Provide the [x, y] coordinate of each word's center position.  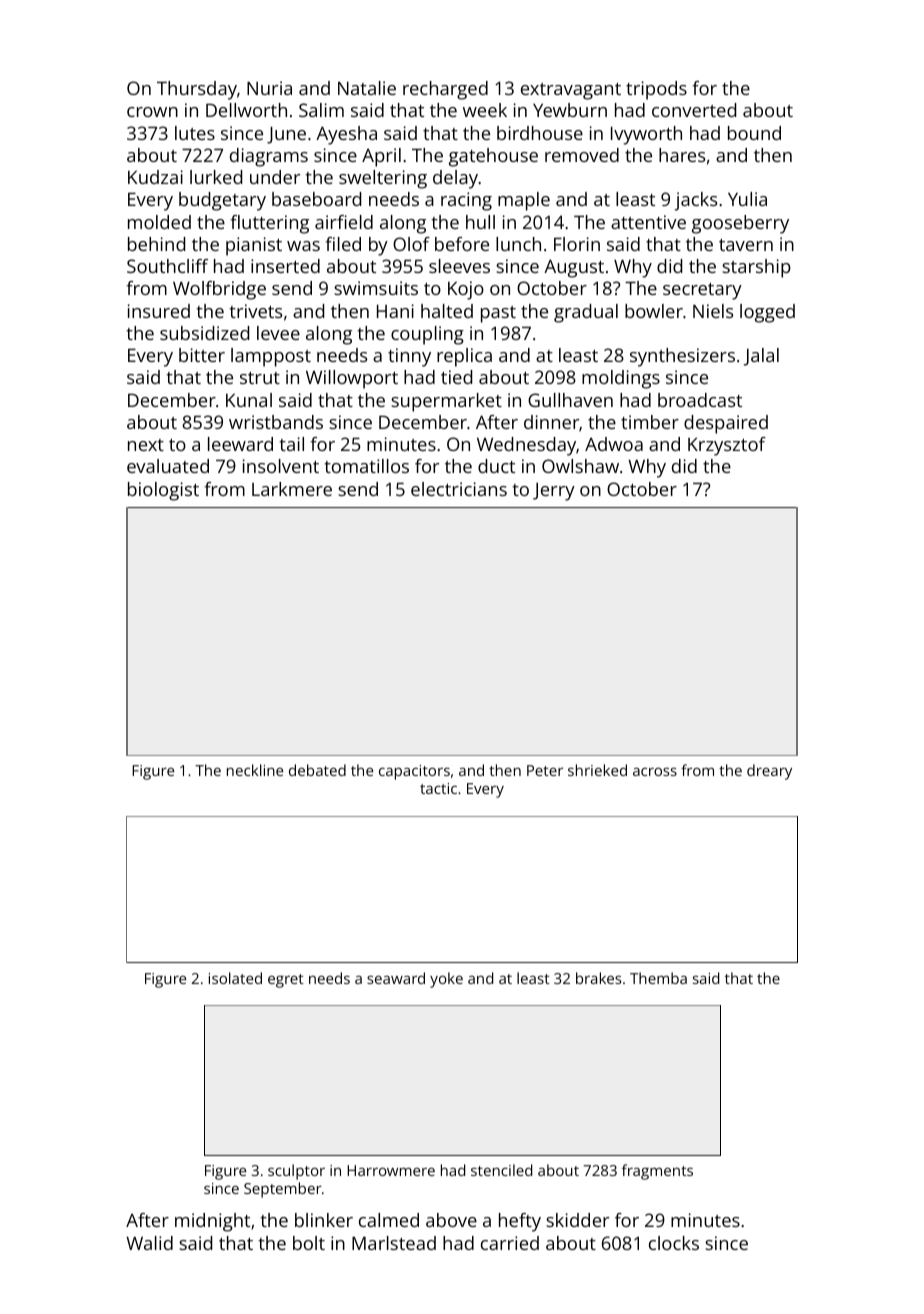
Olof [411, 244]
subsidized [204, 333]
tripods [656, 90]
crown [152, 112]
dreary [769, 772]
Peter [545, 770]
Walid [149, 1243]
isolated [235, 978]
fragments [657, 1172]
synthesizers [682, 357]
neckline [255, 770]
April [381, 157]
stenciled [501, 1170]
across [655, 771]
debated [317, 770]
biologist [163, 491]
